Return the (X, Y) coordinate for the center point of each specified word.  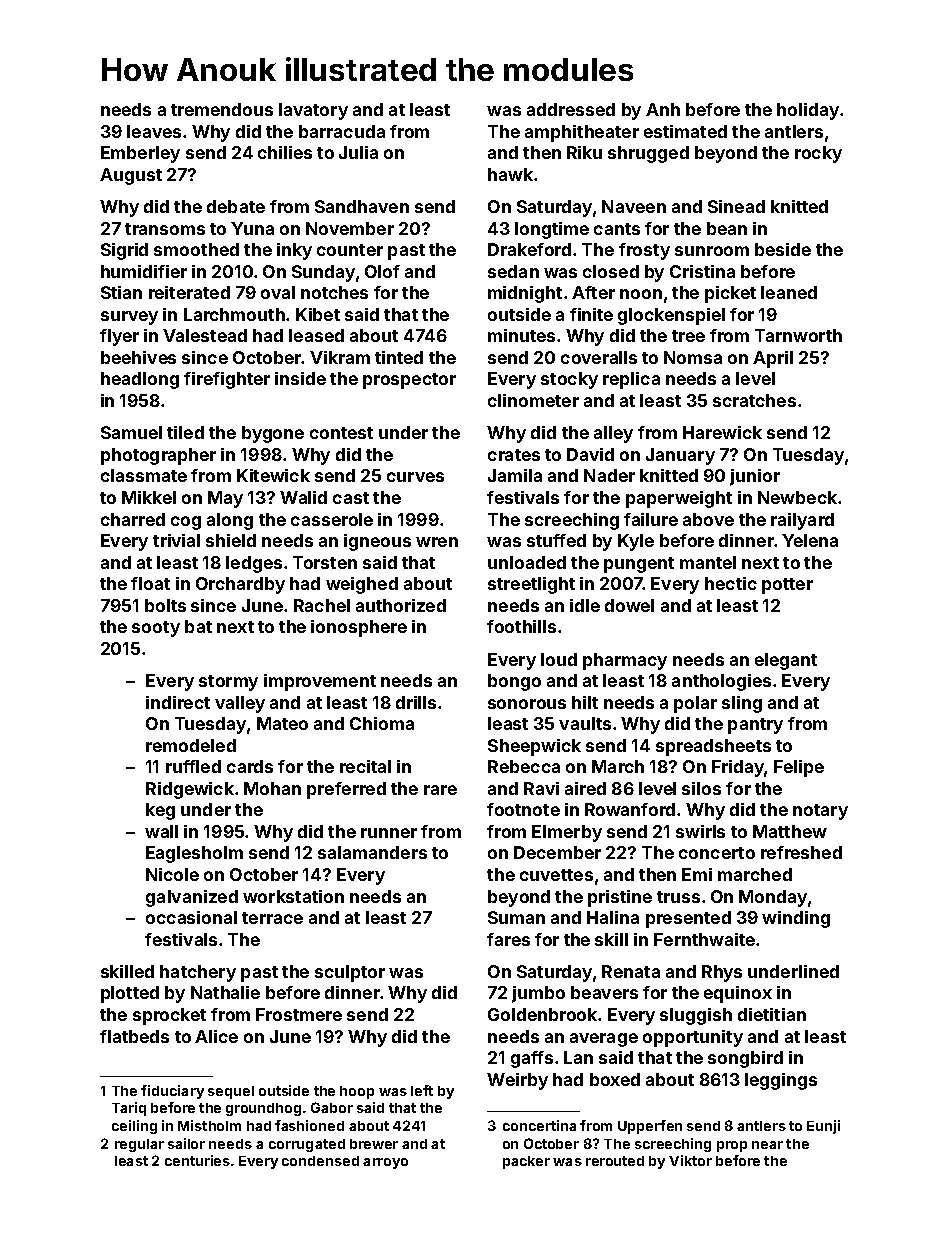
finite (591, 314)
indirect (178, 702)
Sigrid (124, 251)
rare (440, 790)
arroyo (385, 1163)
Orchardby (240, 585)
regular (139, 1145)
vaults (585, 723)
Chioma (382, 723)
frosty (644, 251)
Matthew (790, 831)
